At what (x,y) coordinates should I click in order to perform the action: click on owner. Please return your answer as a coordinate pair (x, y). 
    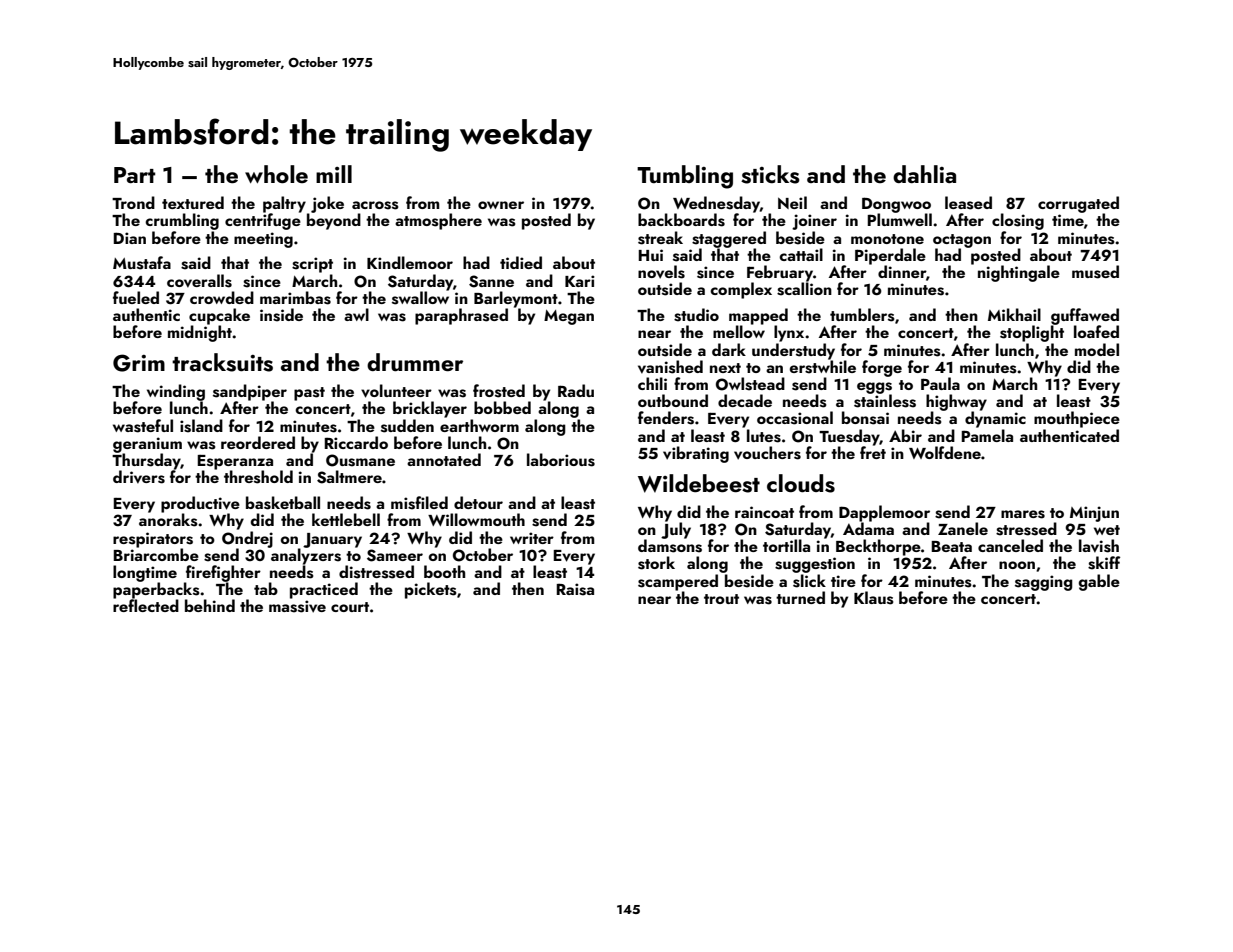
    Looking at the image, I should click on (501, 205).
